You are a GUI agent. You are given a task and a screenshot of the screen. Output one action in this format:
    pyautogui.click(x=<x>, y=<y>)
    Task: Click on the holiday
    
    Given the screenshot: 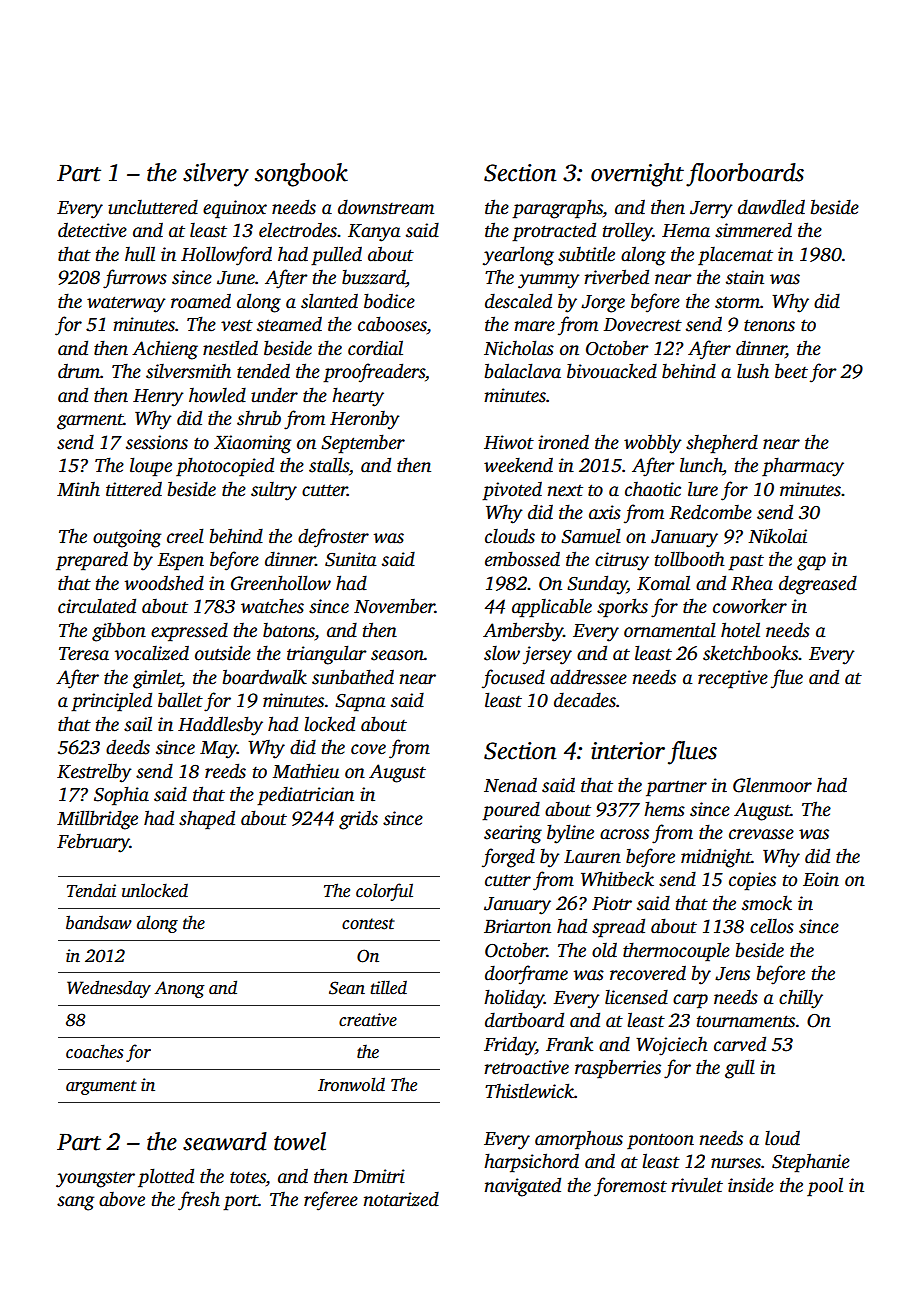 What is the action you would take?
    pyautogui.click(x=514, y=999)
